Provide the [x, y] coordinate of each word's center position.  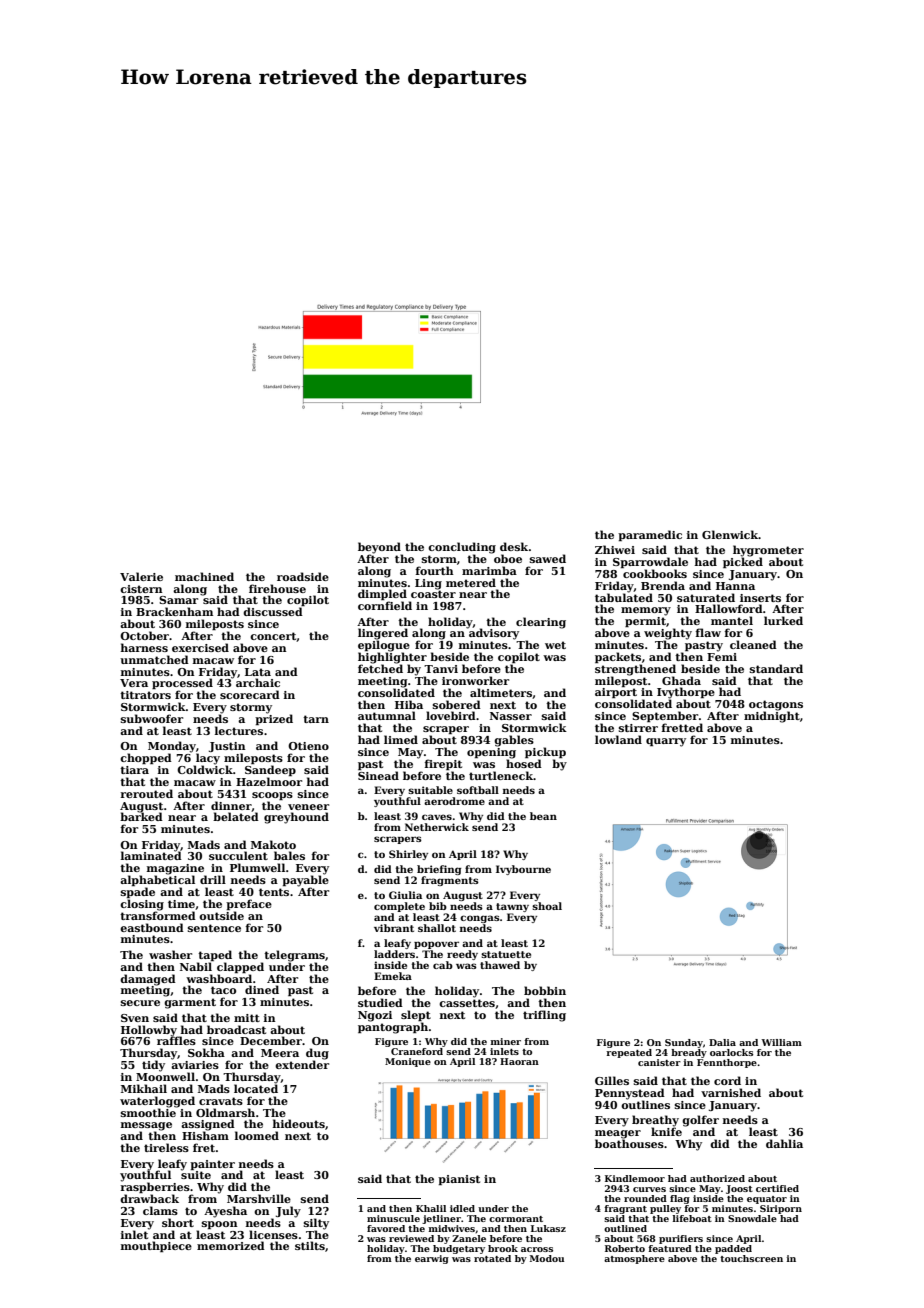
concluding [462, 548]
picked [743, 562]
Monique [408, 1062]
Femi [722, 657]
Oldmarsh [225, 1112]
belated [236, 816]
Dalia [722, 1042]
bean [543, 816]
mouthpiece [156, 1246]
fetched [380, 668]
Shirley [408, 855]
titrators [145, 695]
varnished [731, 1092]
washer [170, 954]
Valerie [141, 576]
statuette [506, 954]
